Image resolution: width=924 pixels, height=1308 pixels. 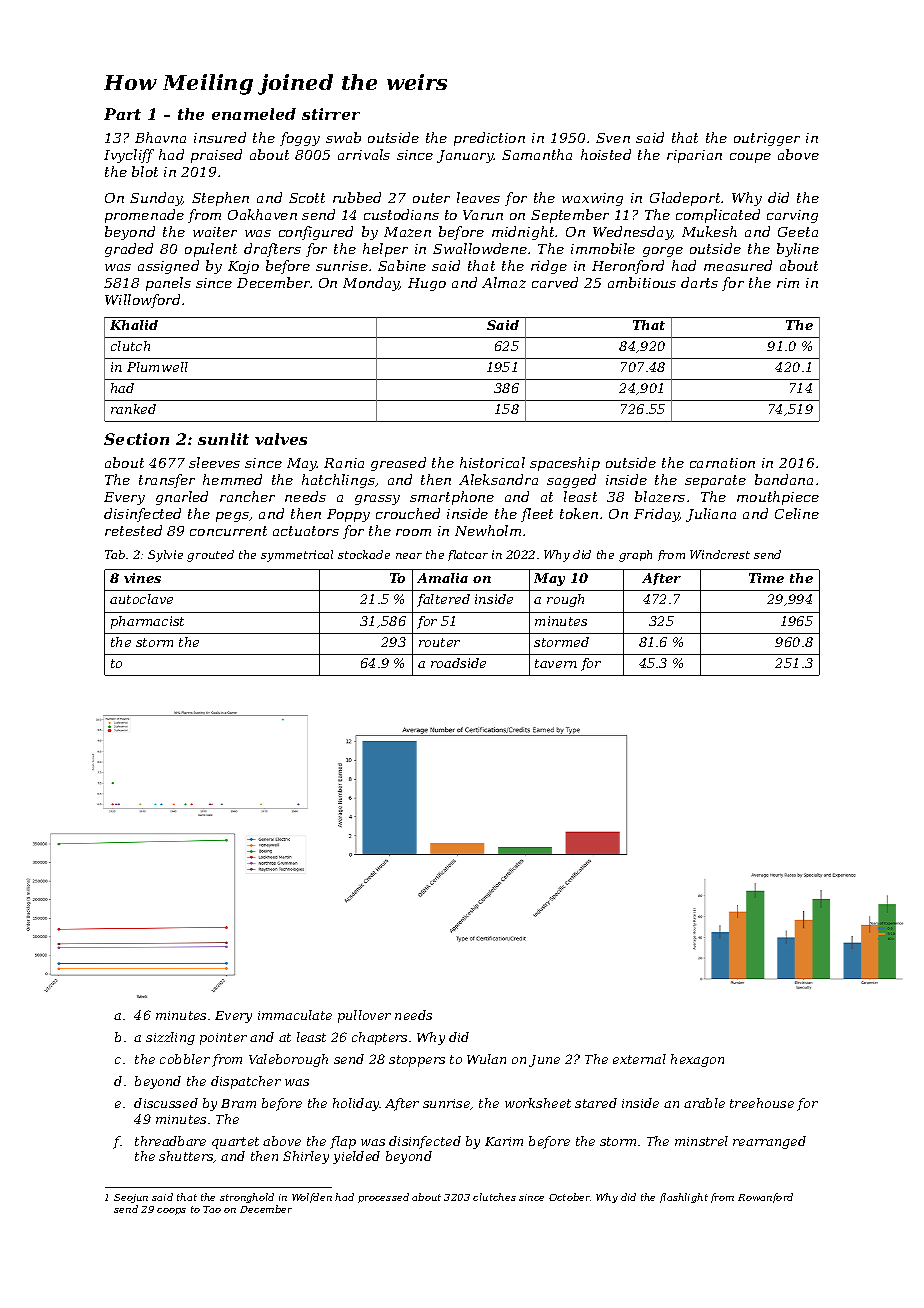 What do you see at coordinates (556, 663) in the screenshot?
I see `tavern` at bounding box center [556, 663].
